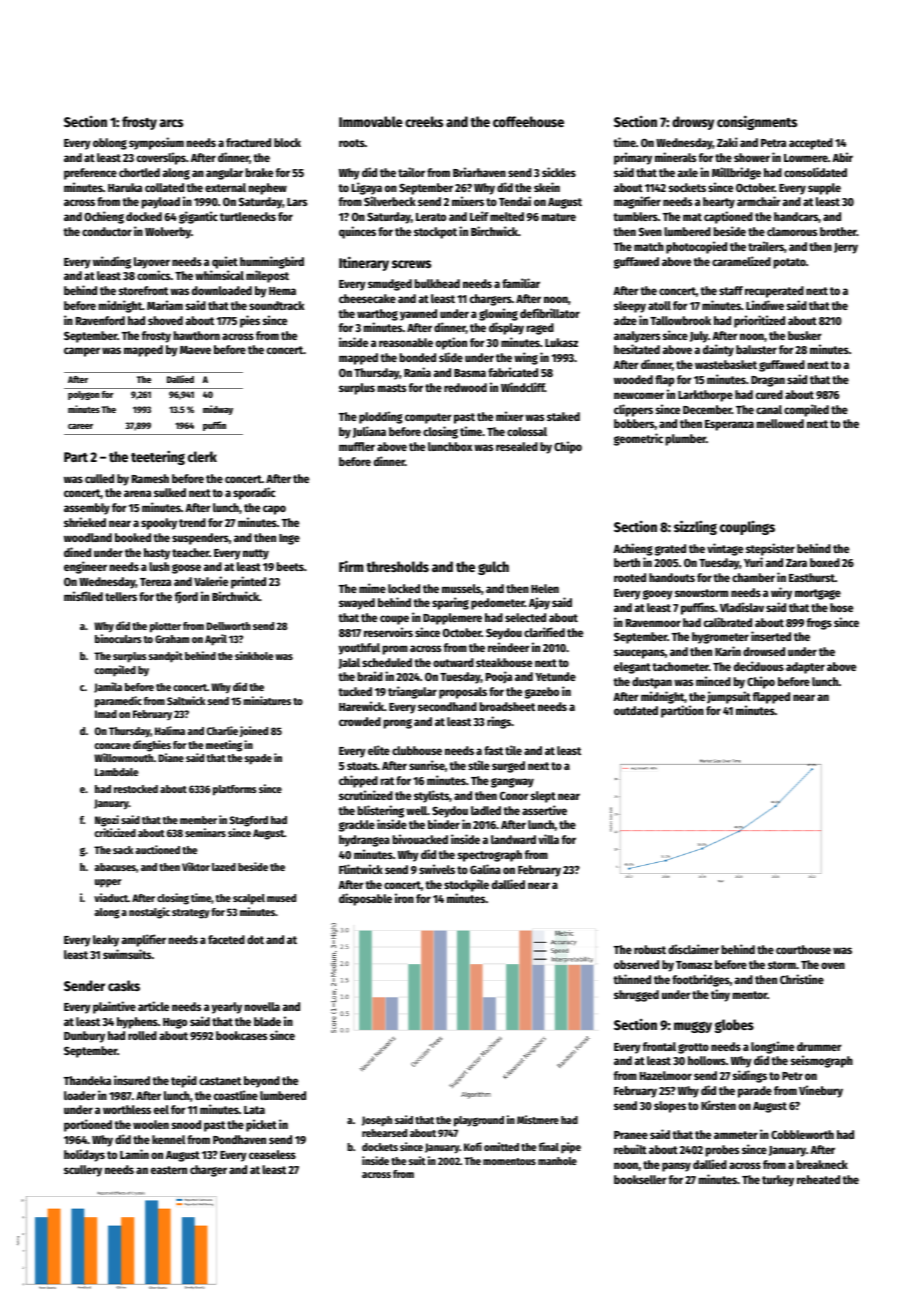 Image resolution: width=924 pixels, height=1308 pixels. What do you see at coordinates (636, 710) in the page?
I see `outdated` at bounding box center [636, 710].
